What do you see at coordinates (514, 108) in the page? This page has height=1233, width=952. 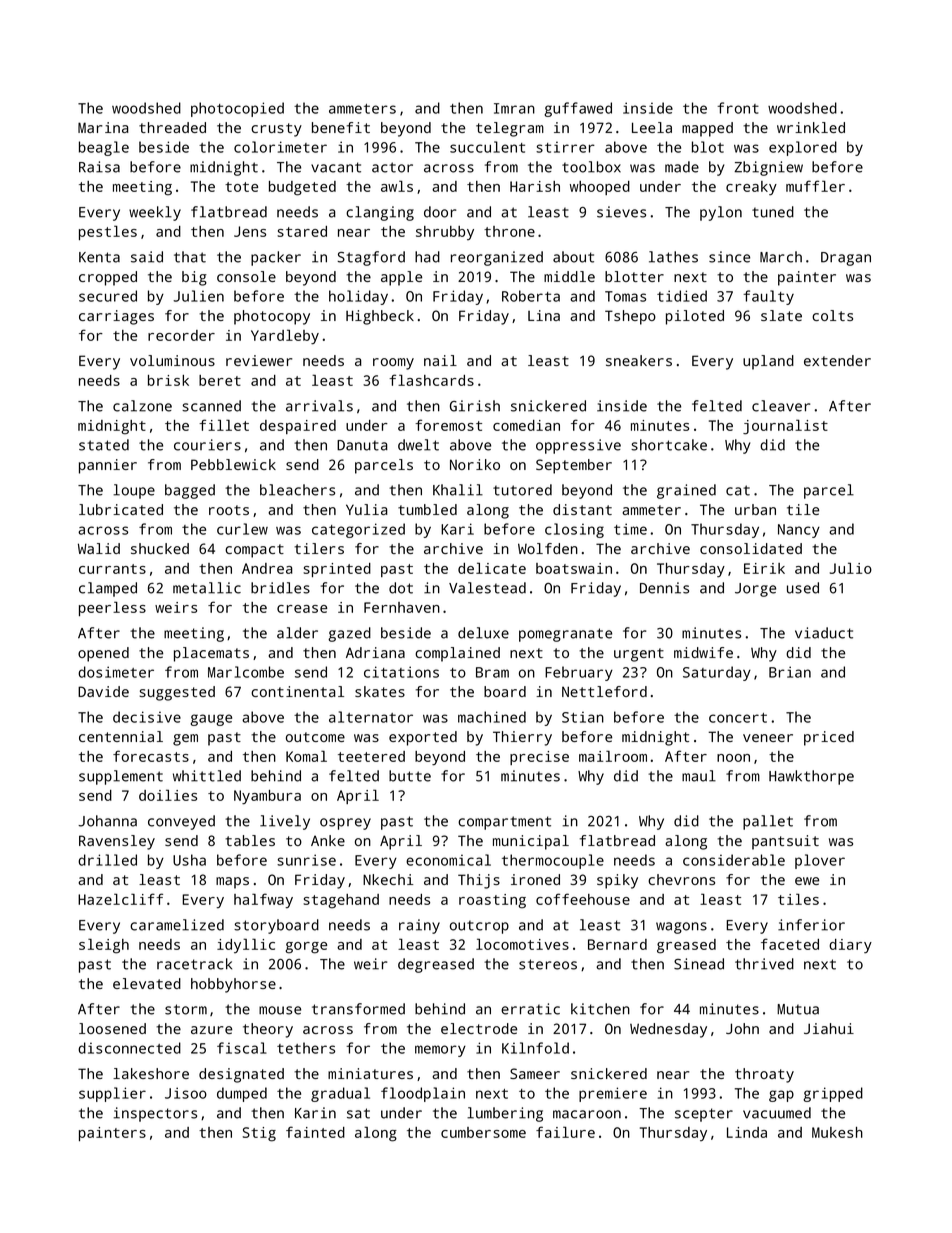 I see `Imran` at bounding box center [514, 108].
